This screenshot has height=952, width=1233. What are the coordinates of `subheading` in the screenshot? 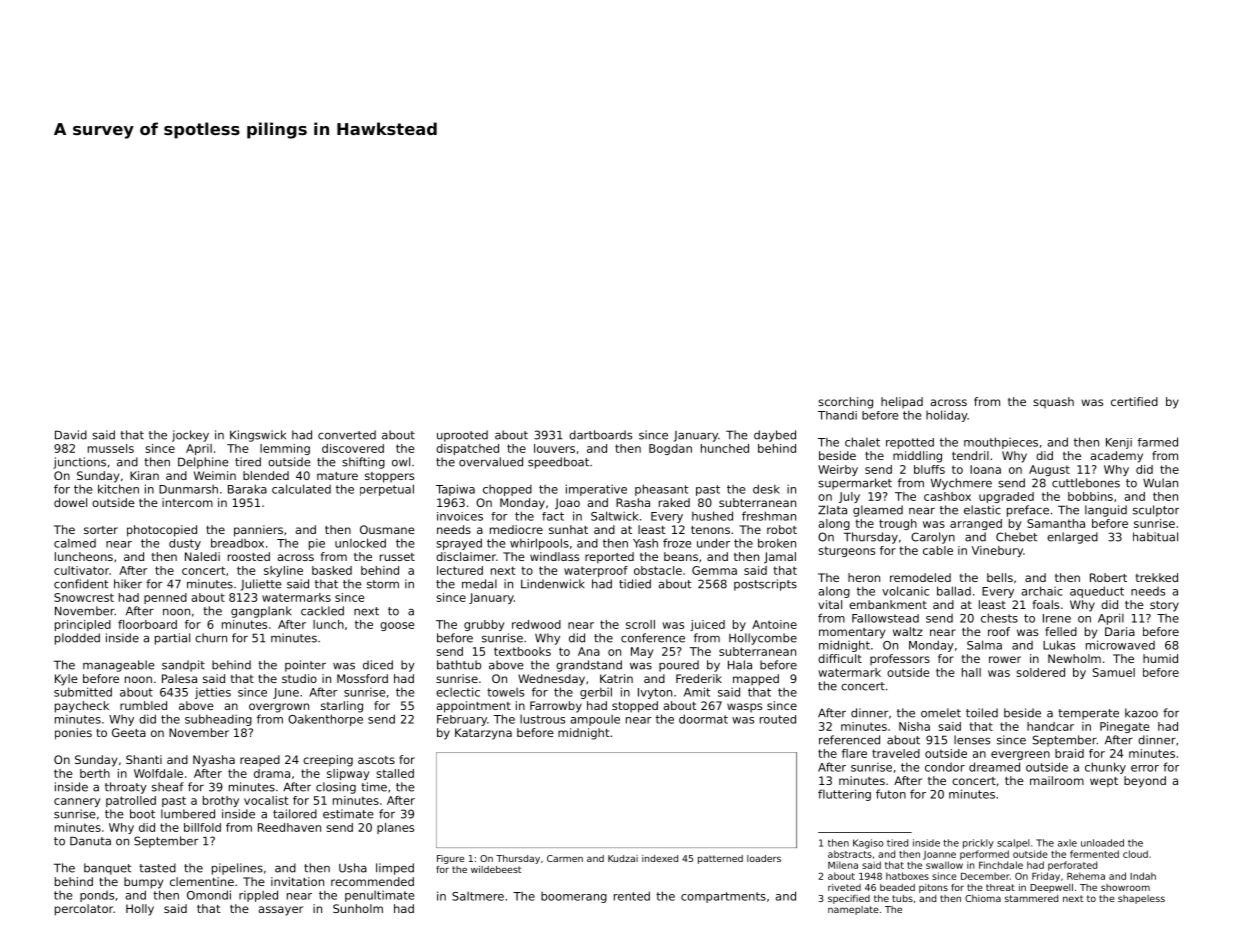 It's located at (218, 720).
